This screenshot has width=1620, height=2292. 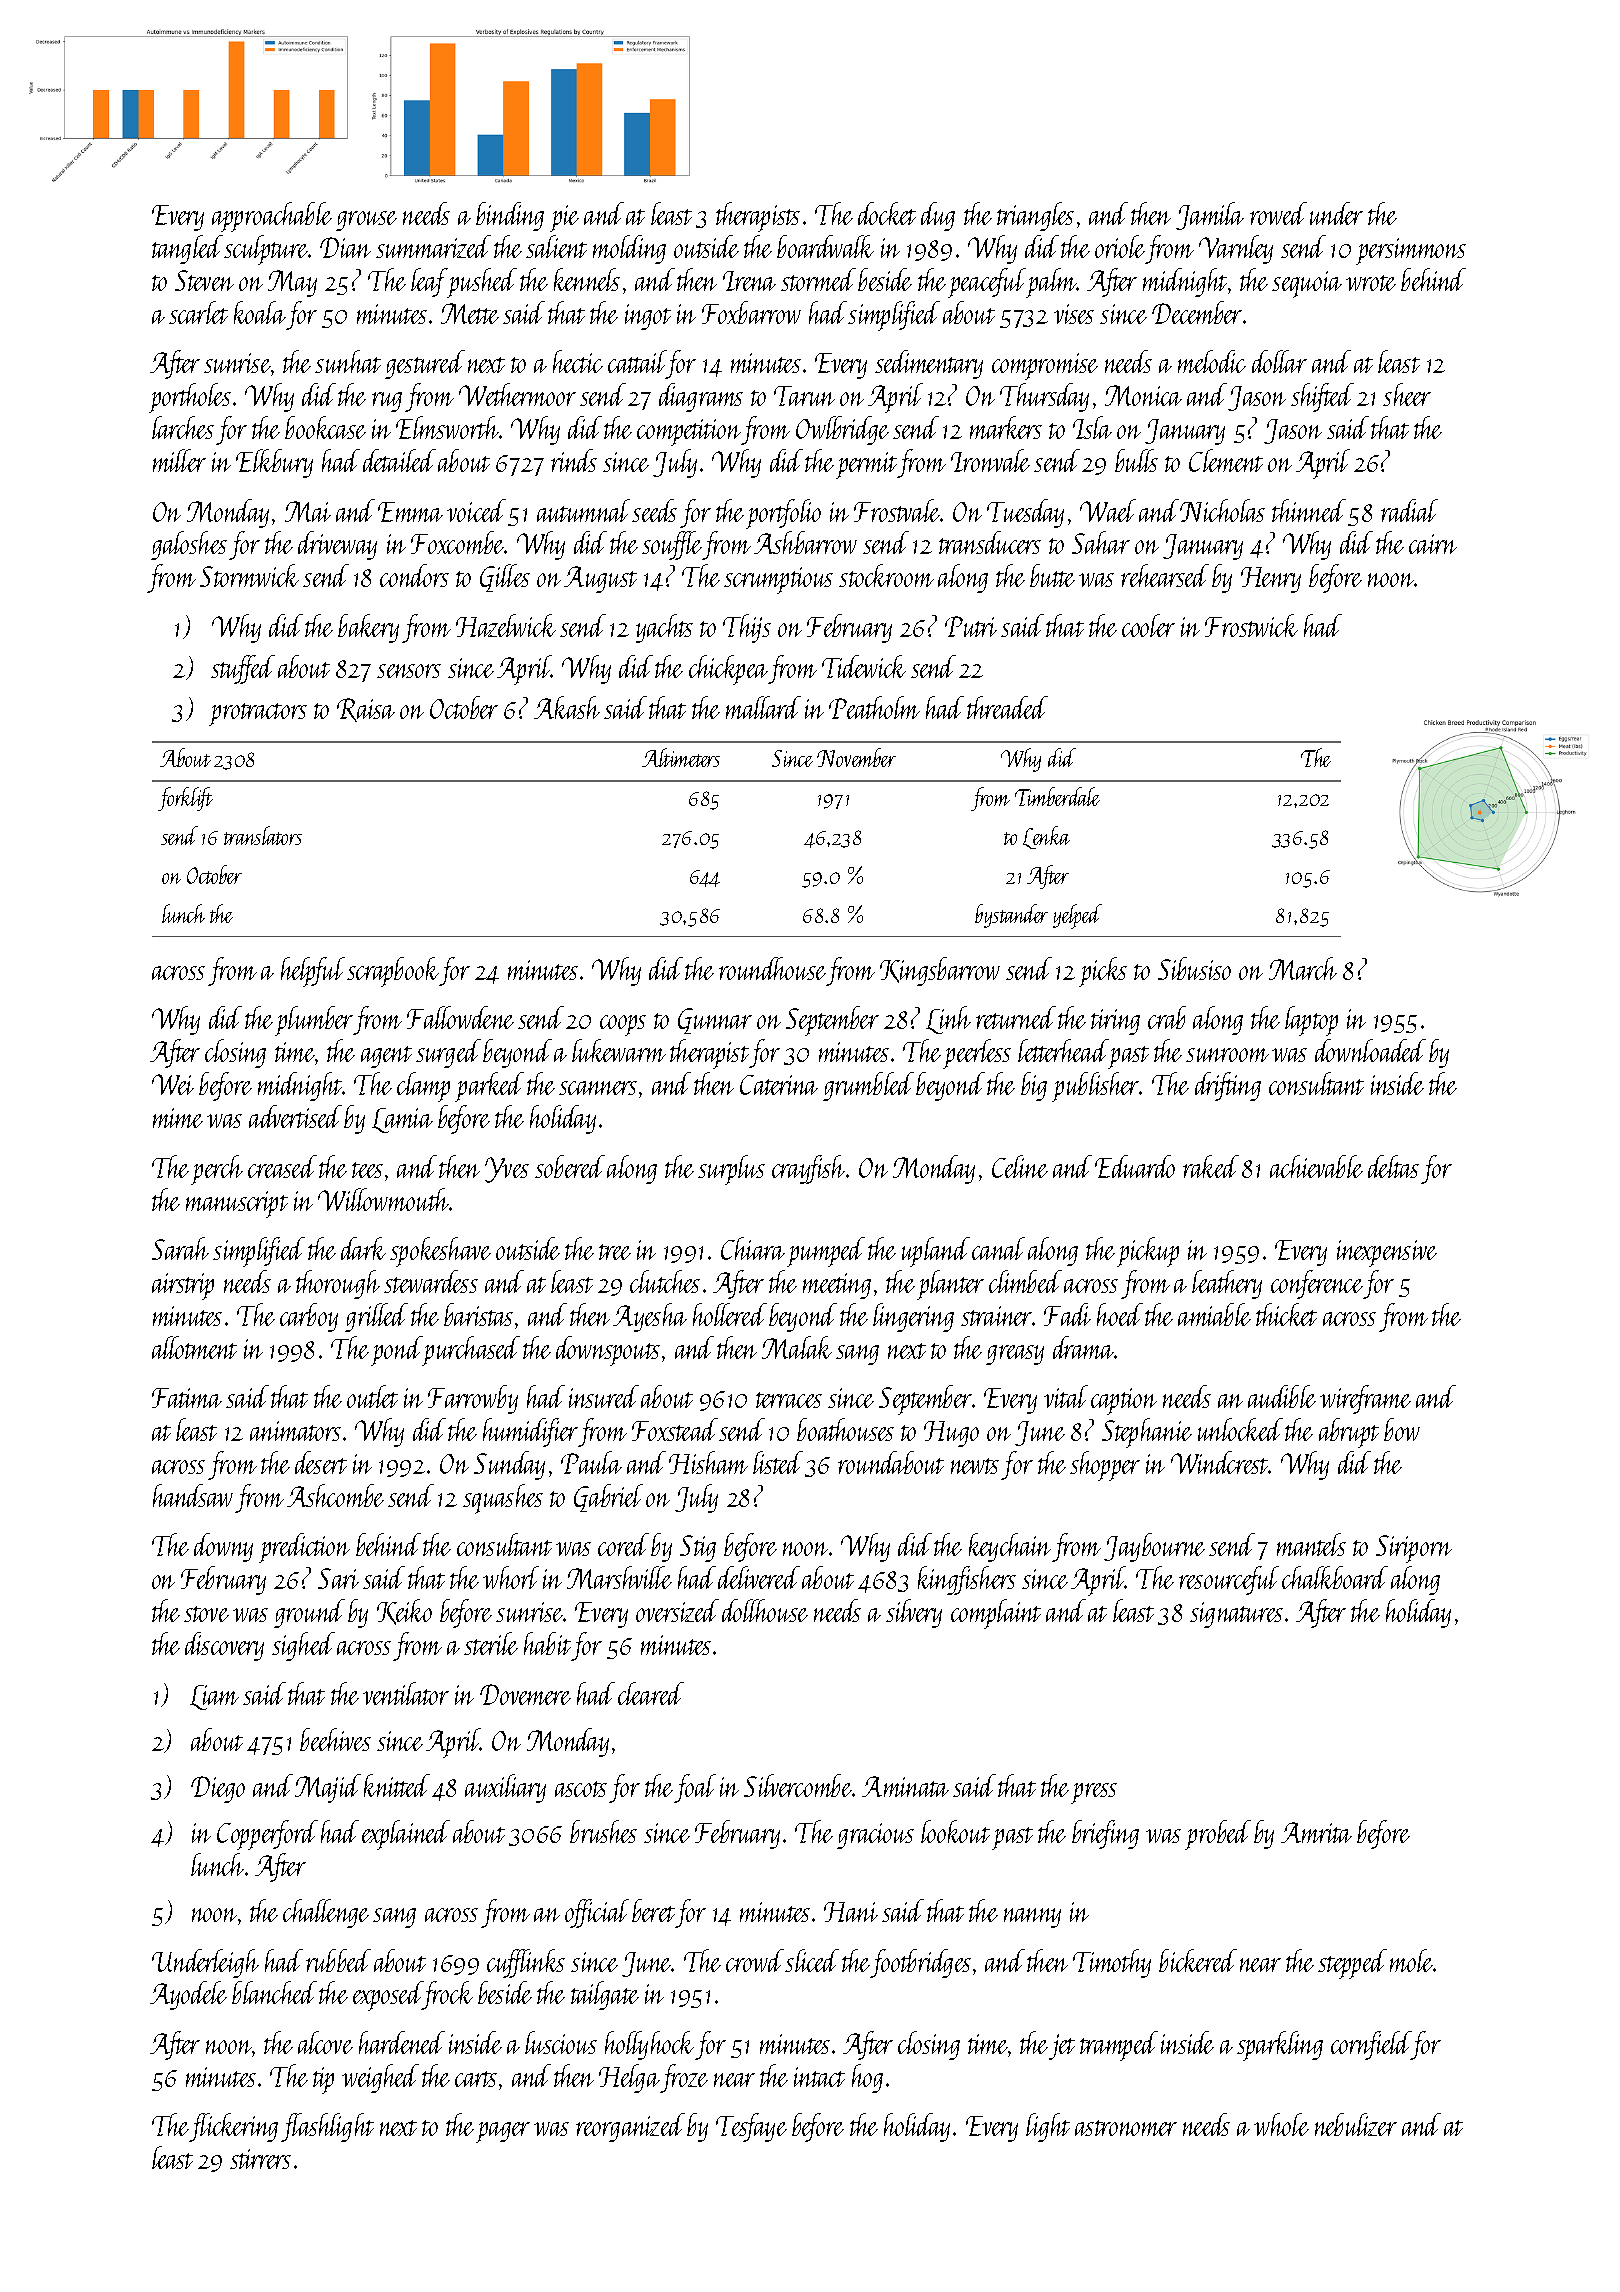 I want to click on allotment, so click(x=194, y=1347).
